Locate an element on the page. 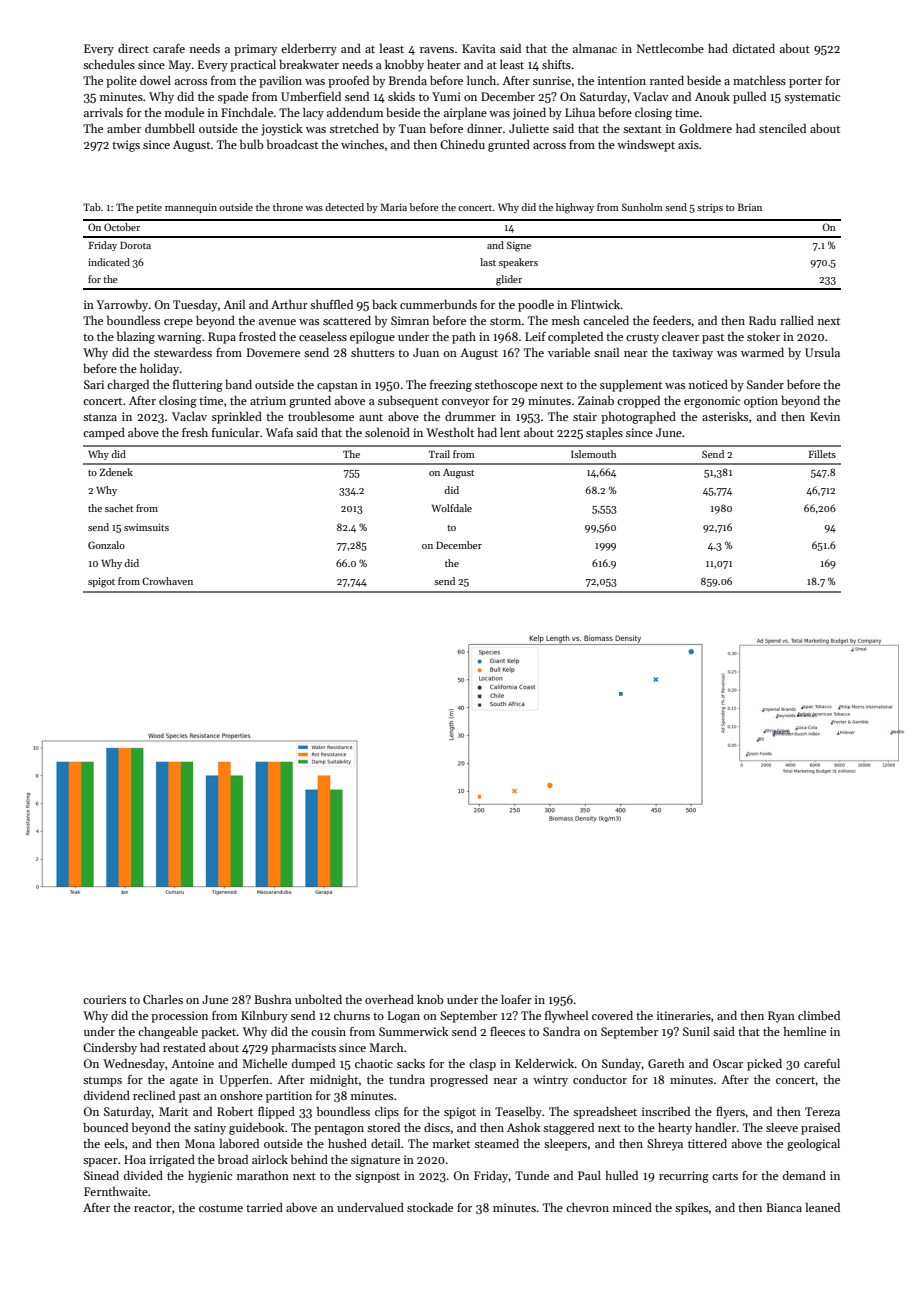 This page has height=1308, width=924. costume is located at coordinates (221, 1208).
